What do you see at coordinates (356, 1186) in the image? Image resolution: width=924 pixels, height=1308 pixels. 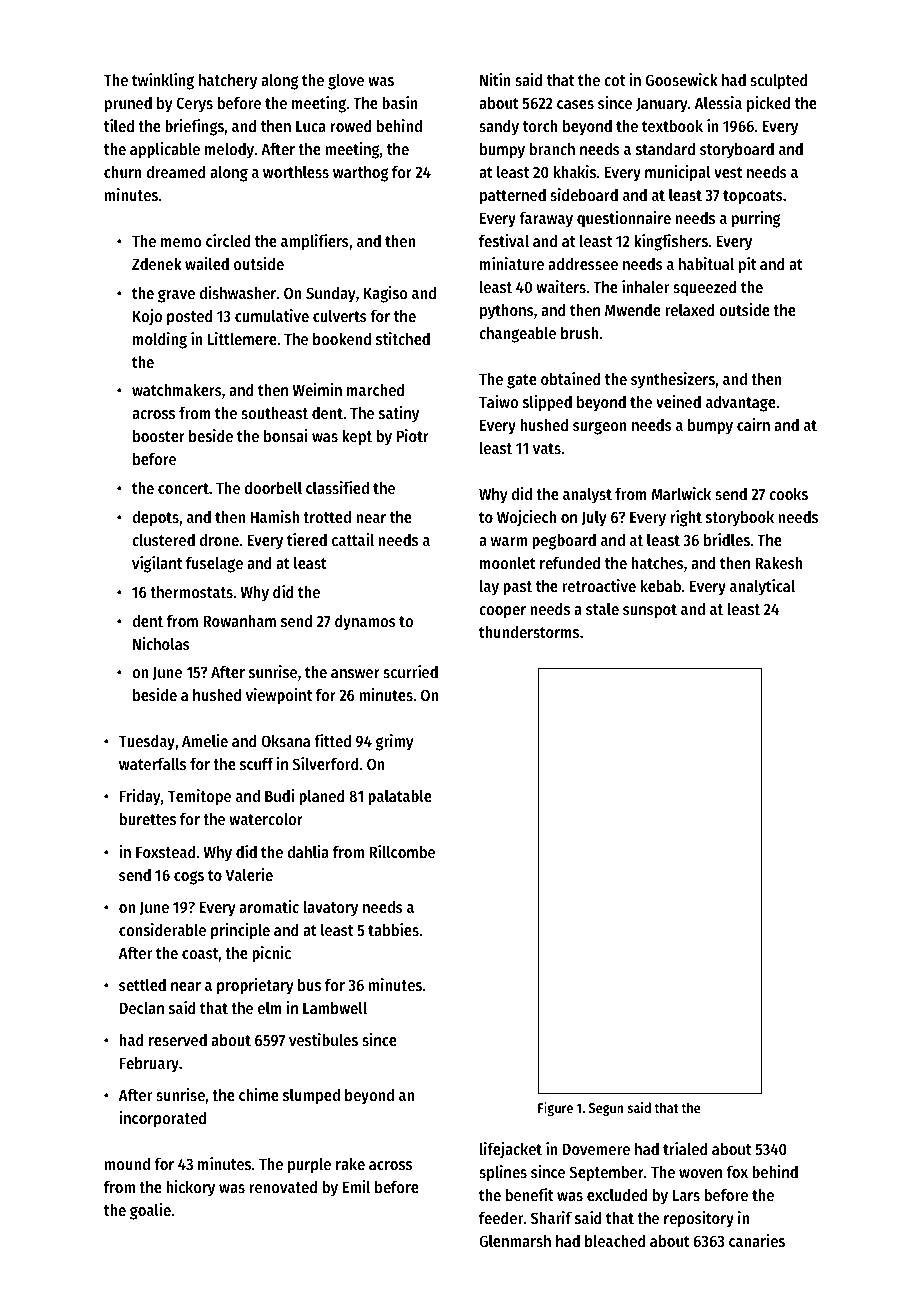 I see `Emil` at bounding box center [356, 1186].
